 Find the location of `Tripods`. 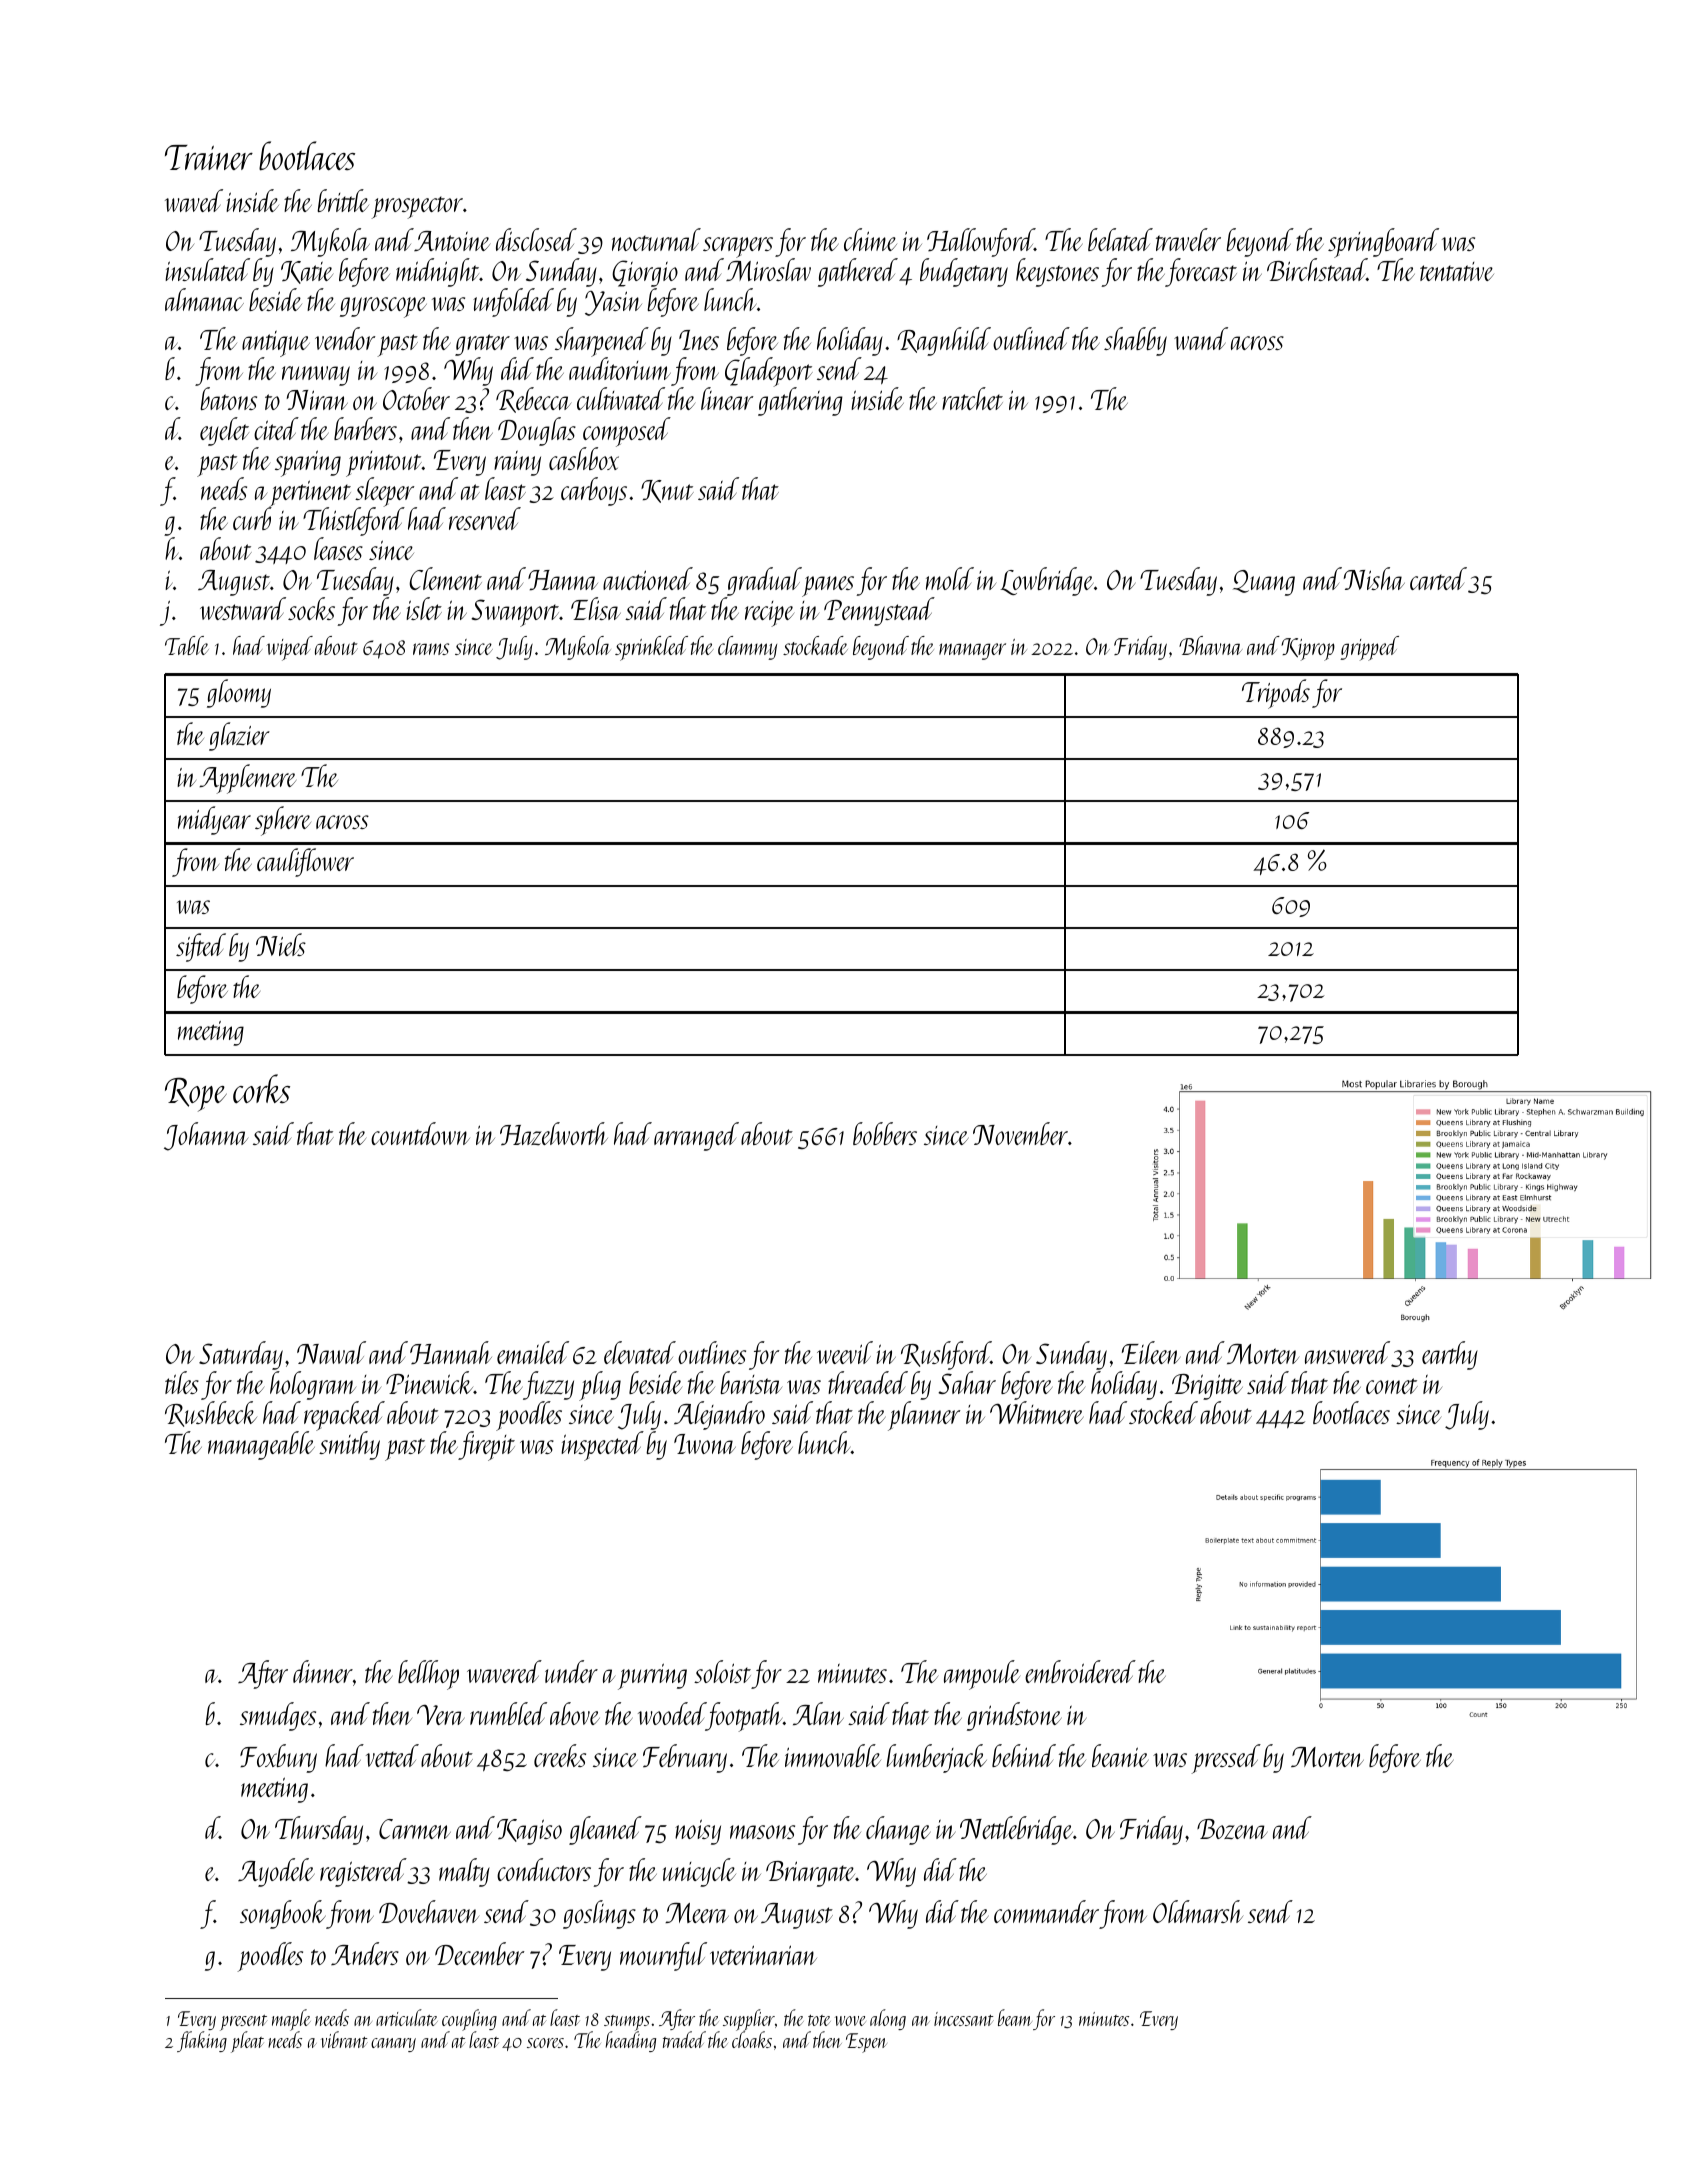

Tripods is located at coordinates (1276, 694).
